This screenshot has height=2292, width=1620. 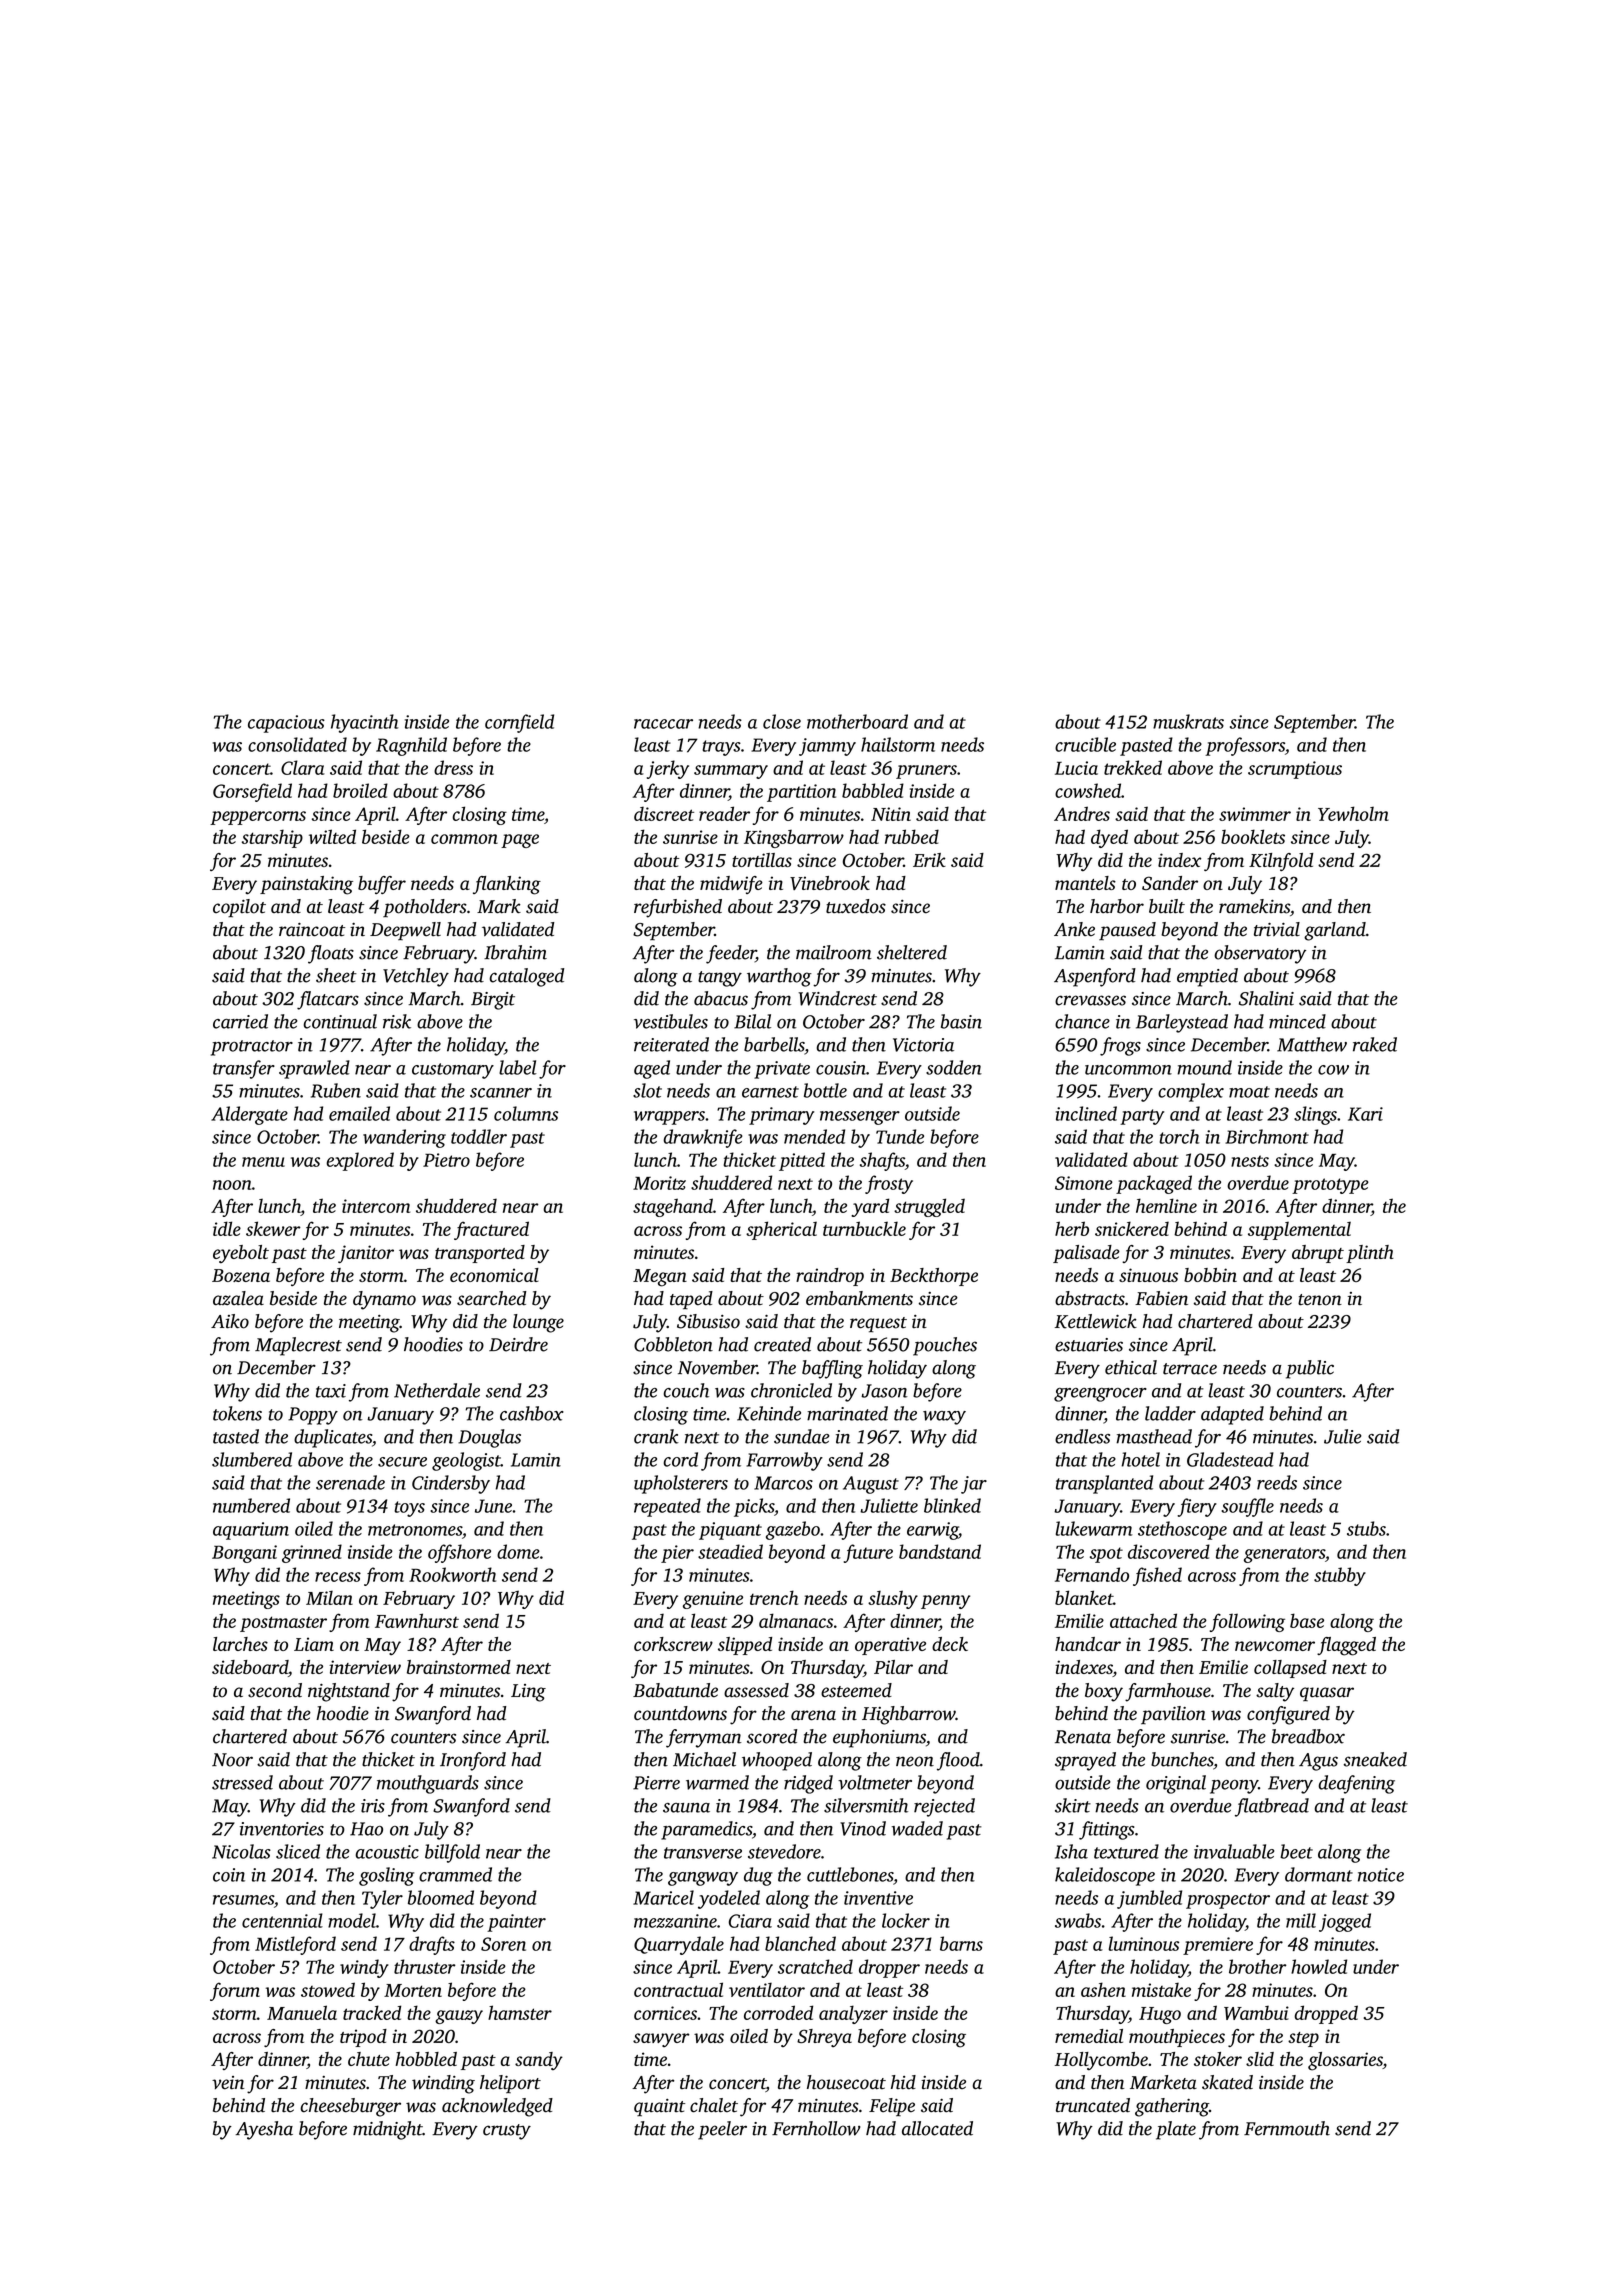 I want to click on textured, so click(x=1126, y=1851).
